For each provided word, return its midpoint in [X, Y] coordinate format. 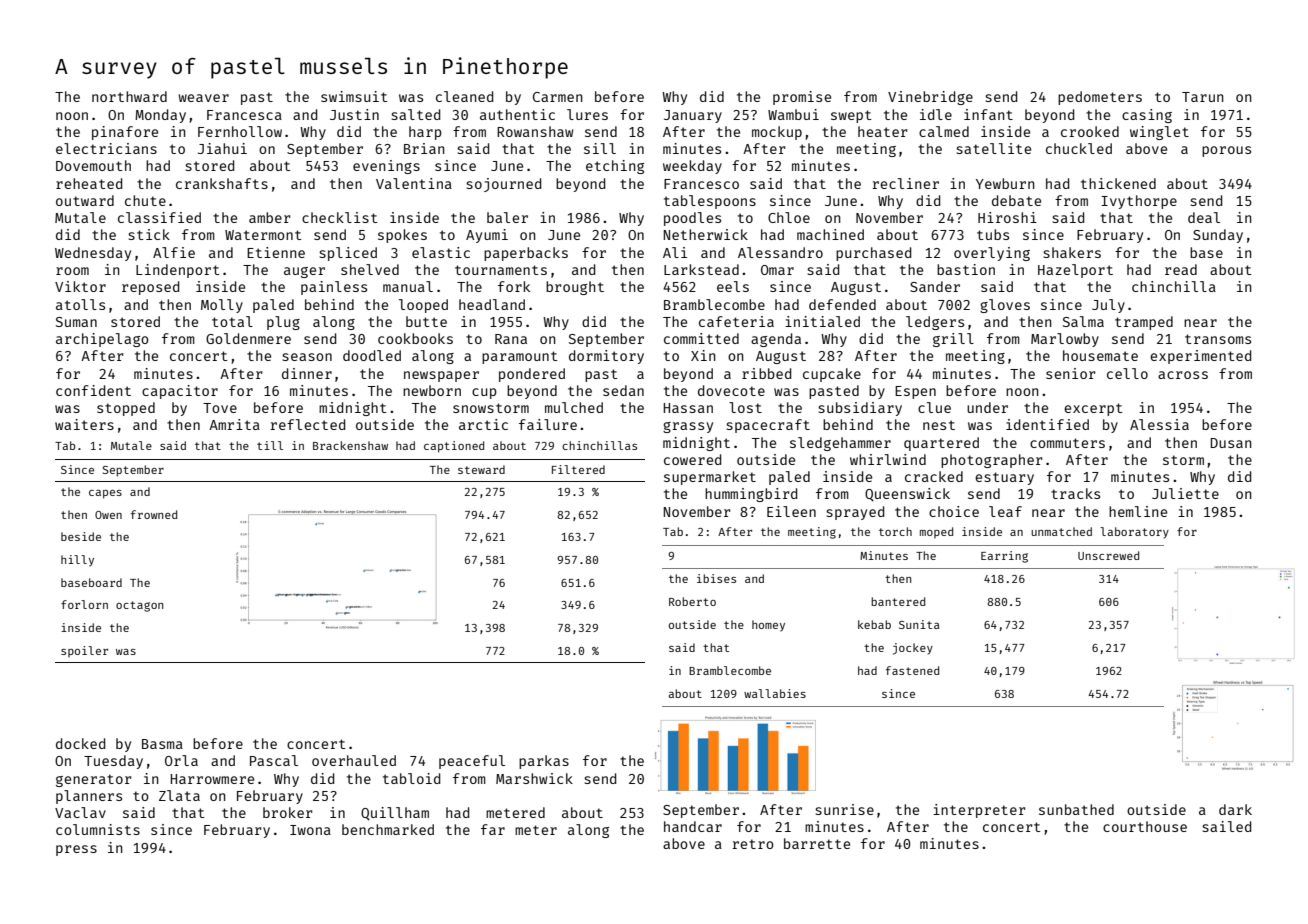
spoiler [84, 651]
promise [802, 98]
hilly [77, 561]
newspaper [441, 376]
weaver [203, 98]
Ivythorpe [1139, 202]
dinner [307, 373]
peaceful [472, 762]
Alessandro [780, 252]
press [76, 850]
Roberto [692, 601]
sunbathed [1076, 809]
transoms [1218, 339]
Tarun [1203, 97]
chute [145, 200]
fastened [912, 670]
